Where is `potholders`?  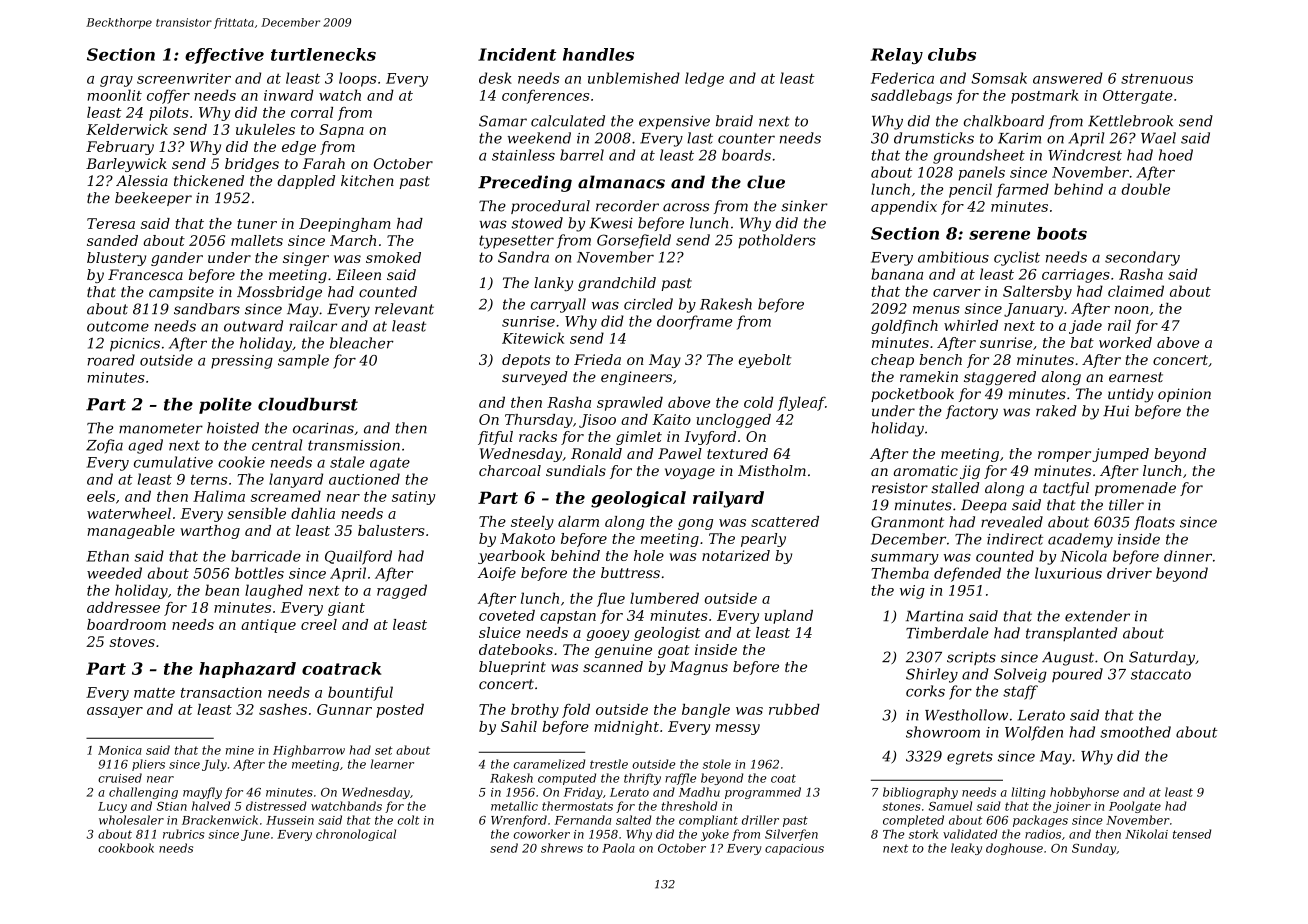 potholders is located at coordinates (777, 241).
